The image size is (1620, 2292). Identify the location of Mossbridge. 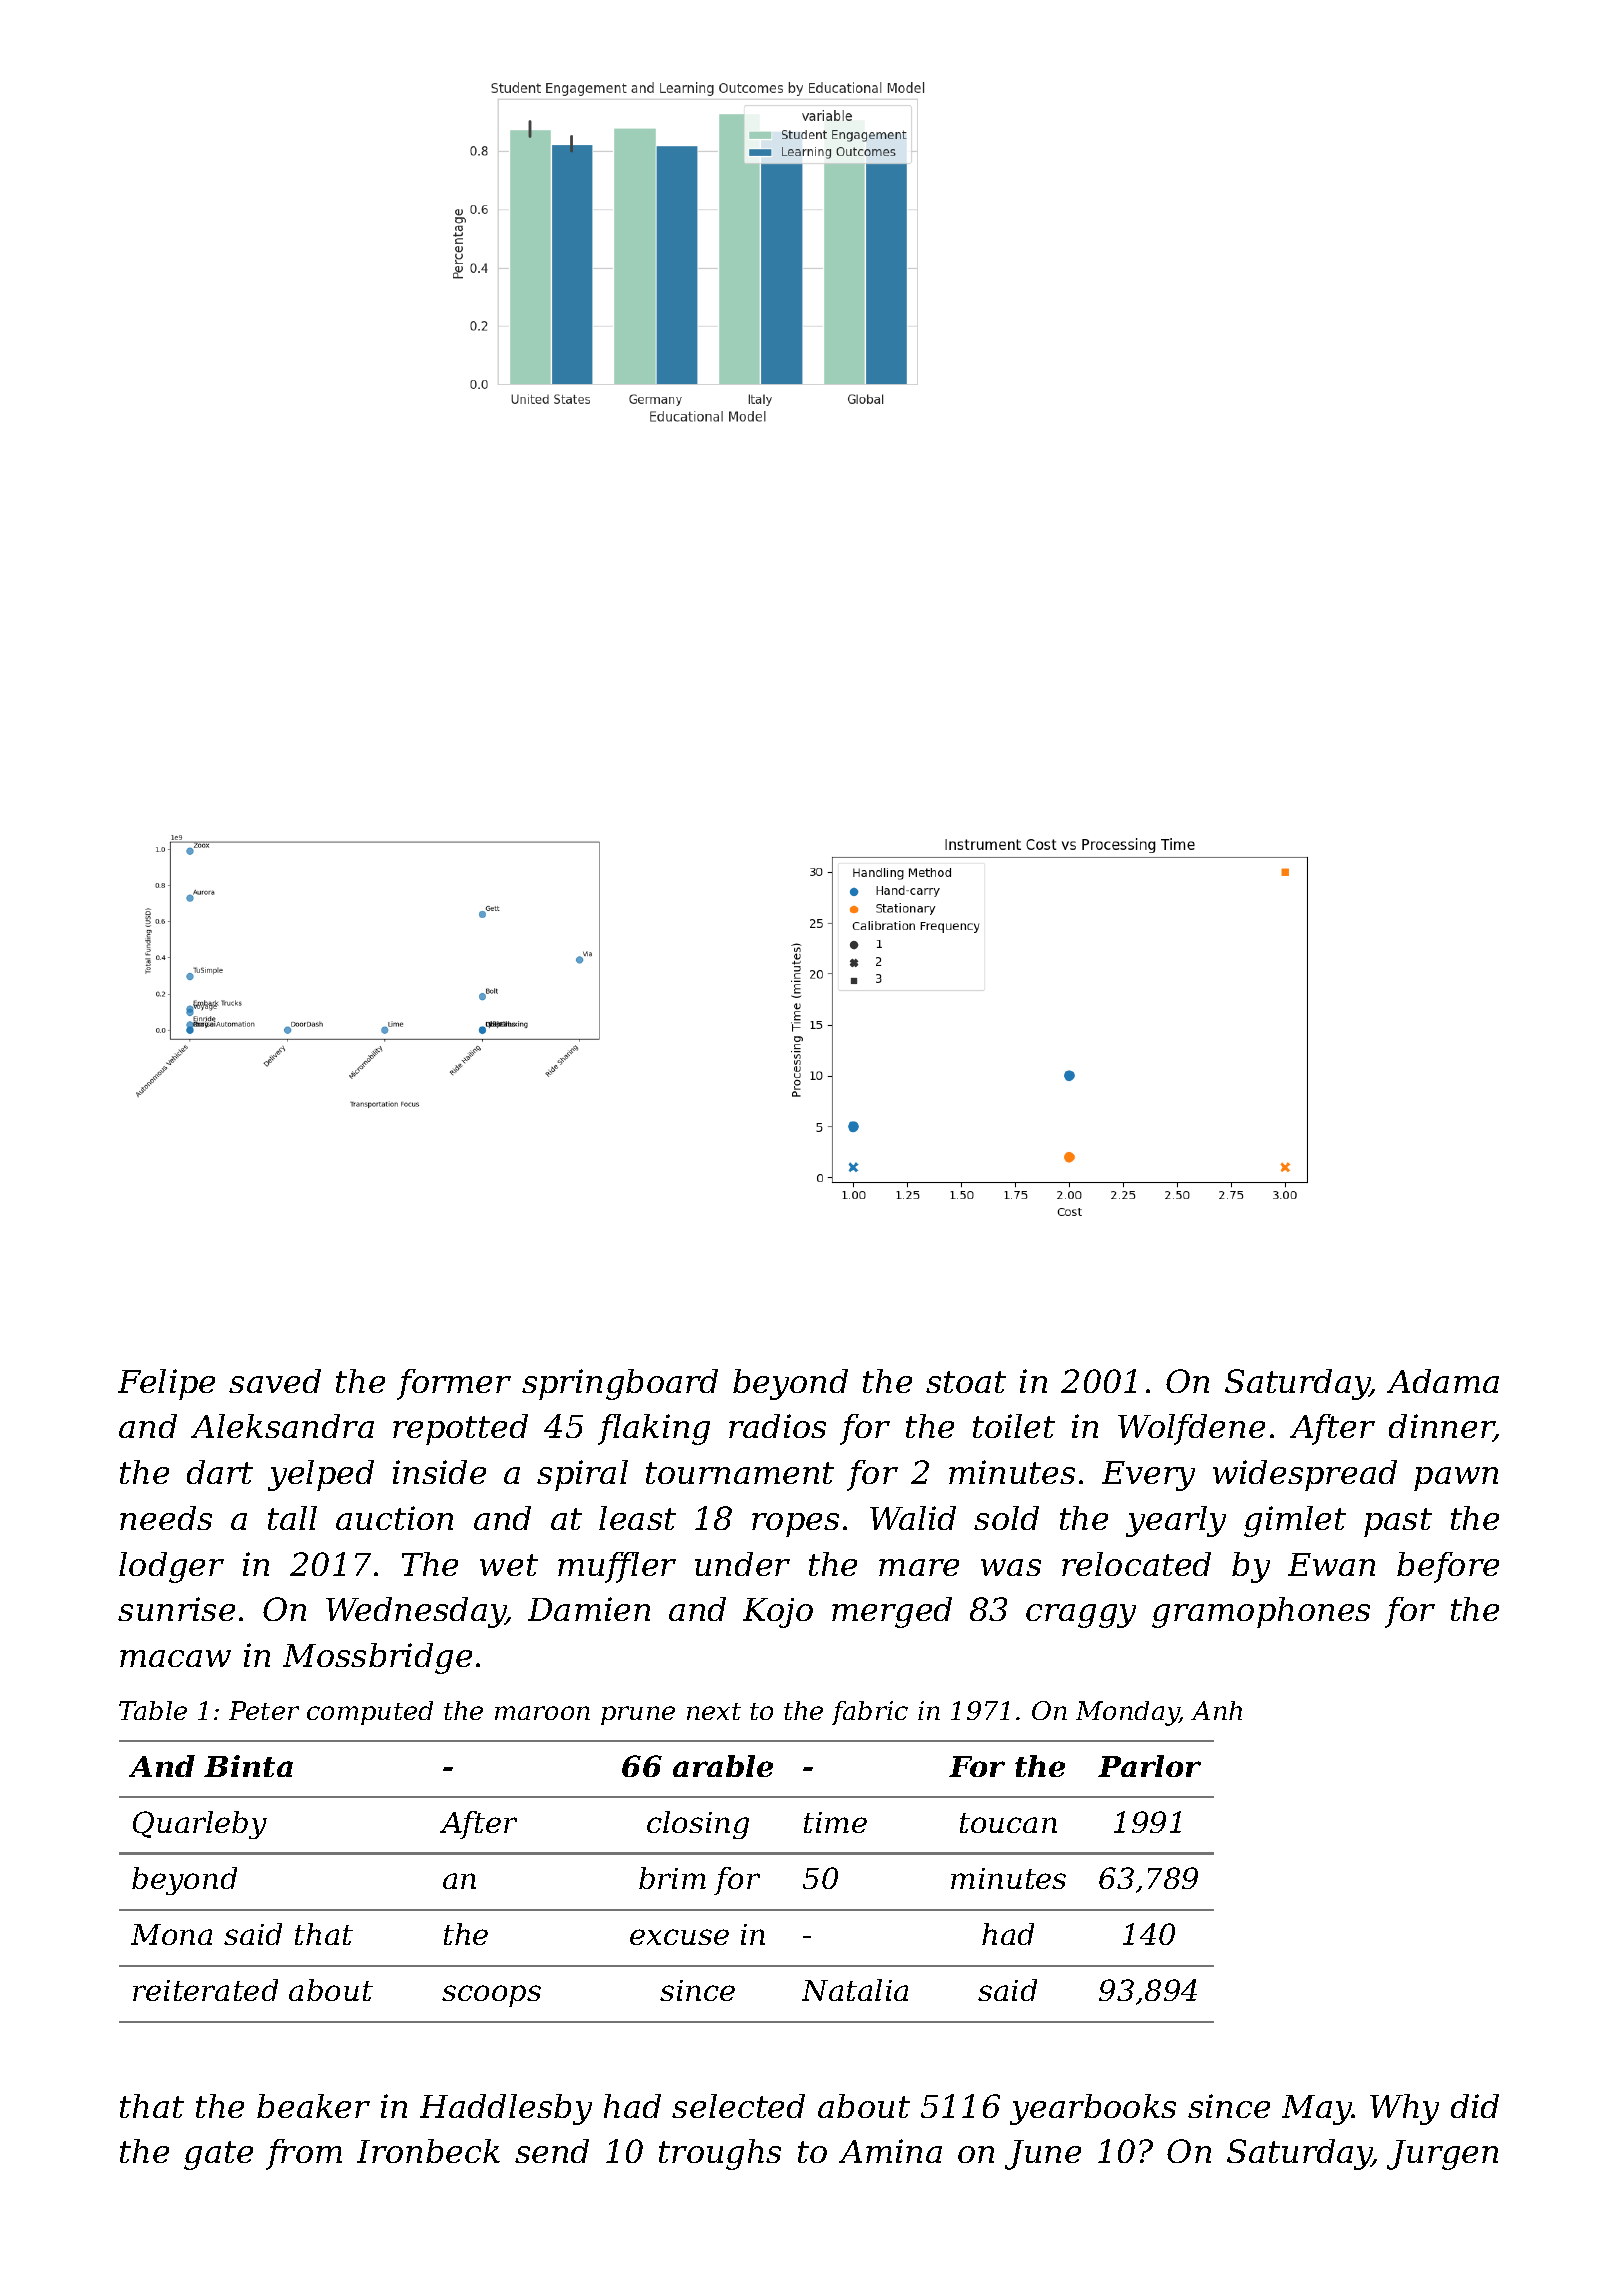
(377, 1658).
